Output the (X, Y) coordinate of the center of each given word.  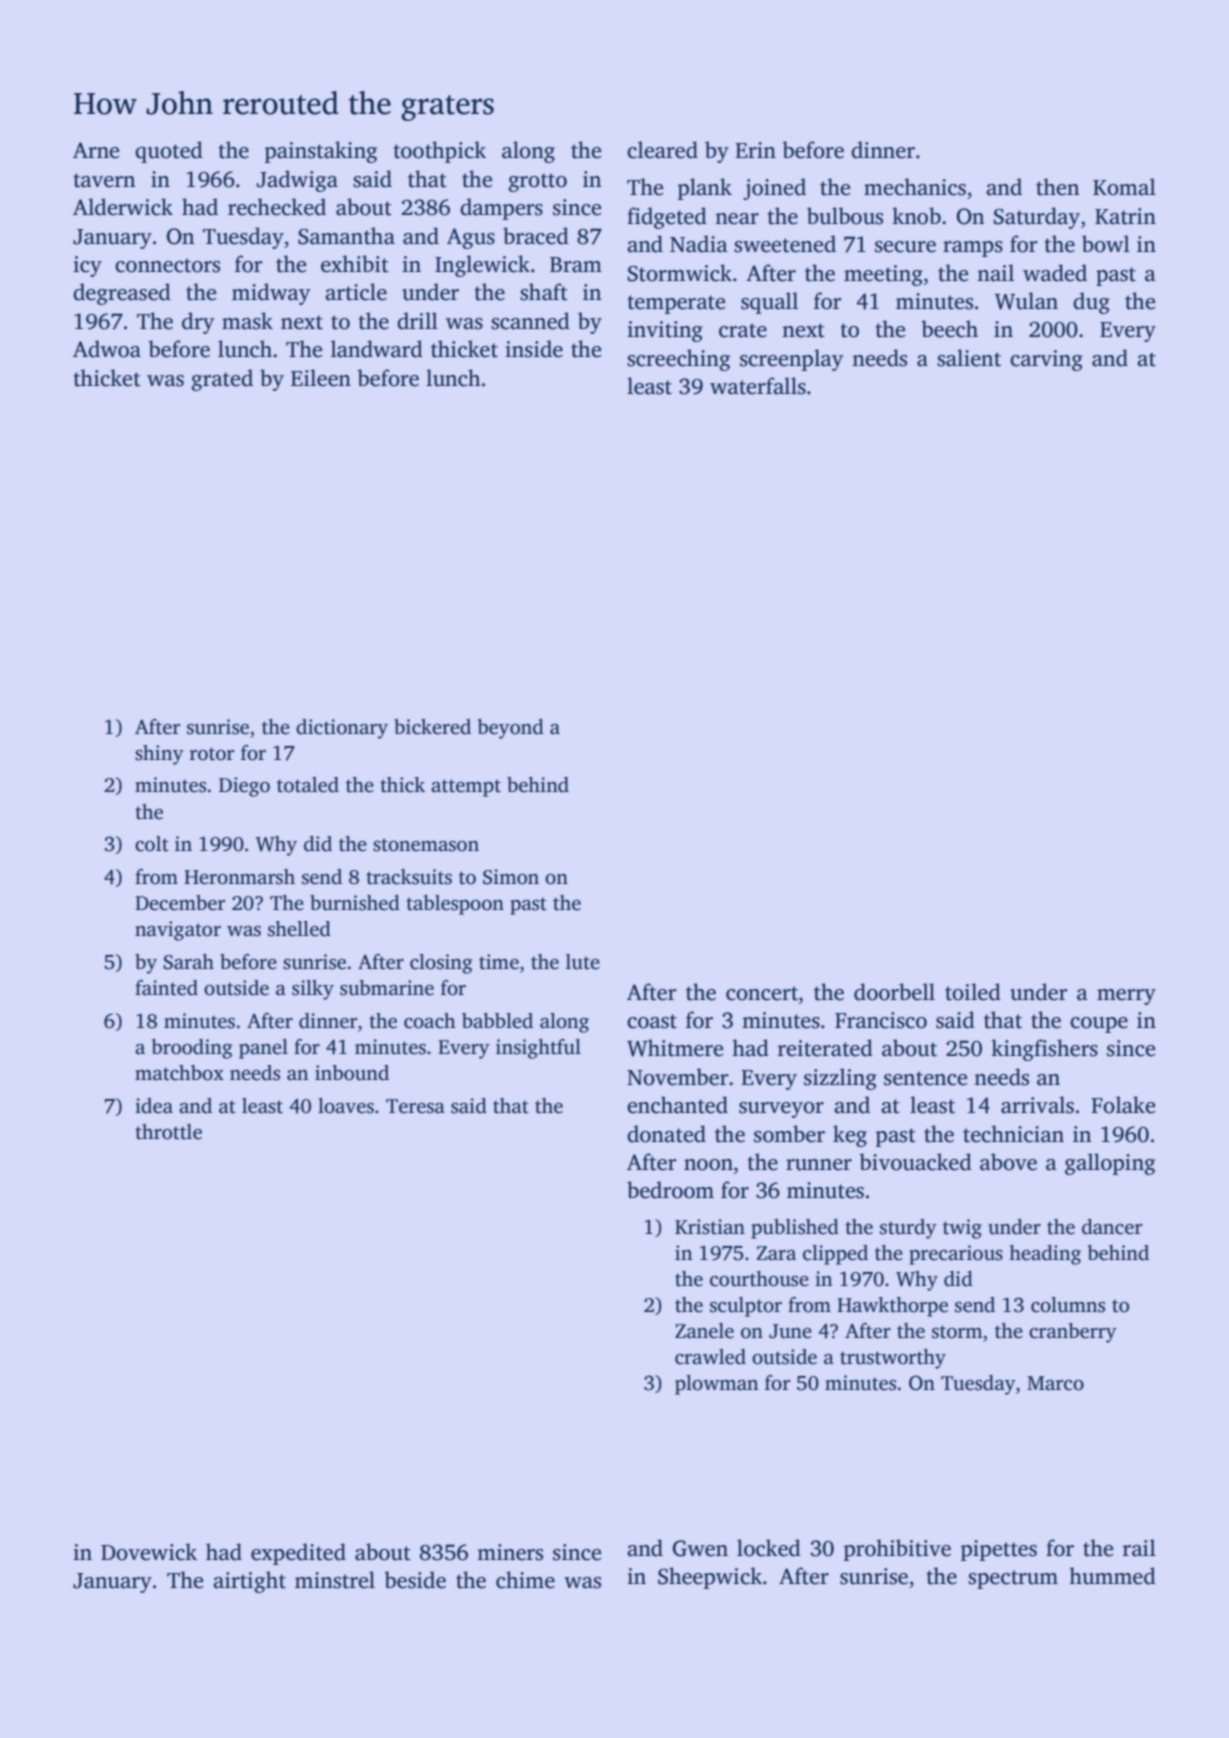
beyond (511, 729)
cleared (662, 150)
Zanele (704, 1331)
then (1057, 187)
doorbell (894, 992)
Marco (1055, 1383)
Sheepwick (710, 1578)
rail (1139, 1548)
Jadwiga (297, 181)
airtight (249, 1582)
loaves (346, 1106)
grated (222, 380)
